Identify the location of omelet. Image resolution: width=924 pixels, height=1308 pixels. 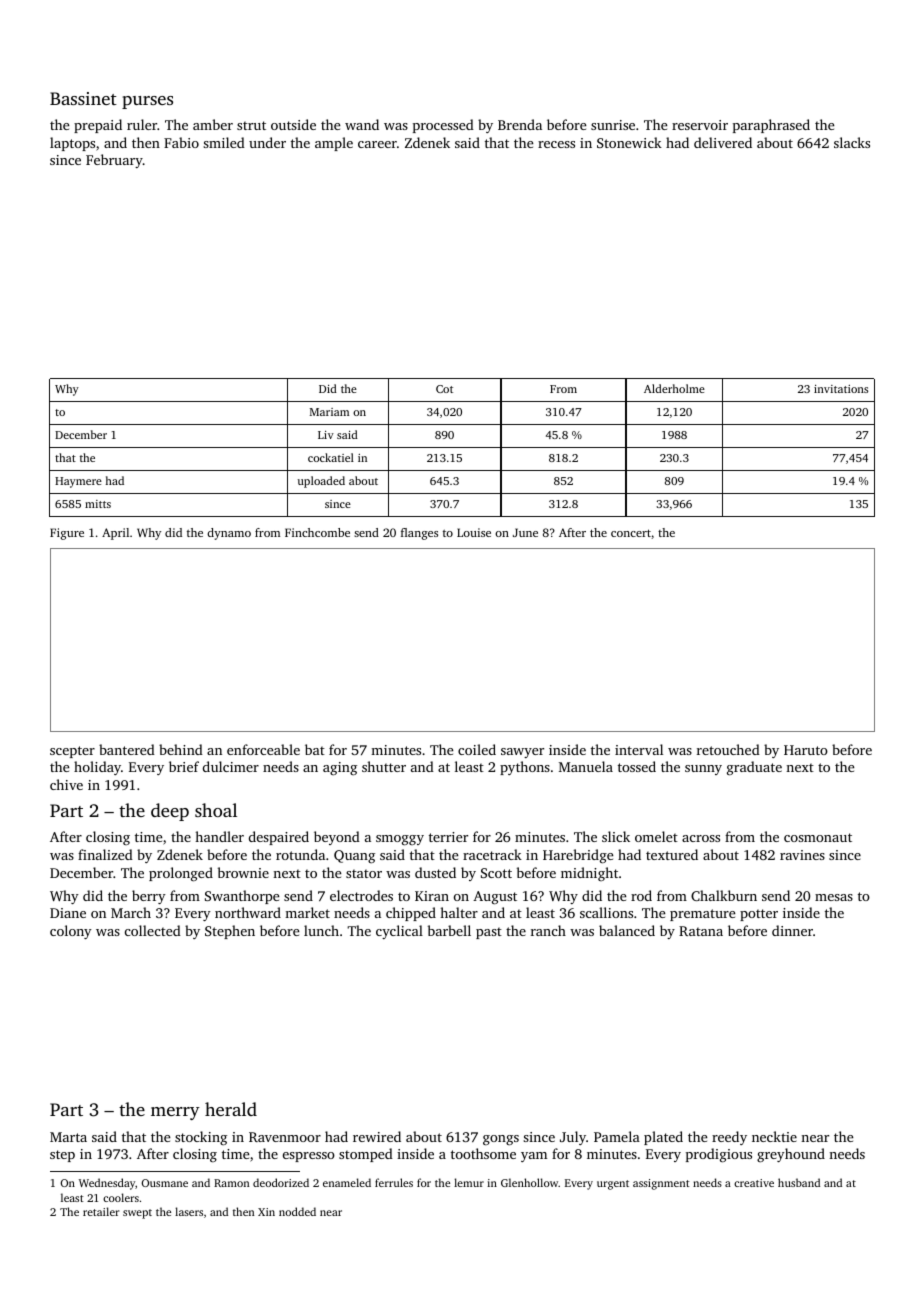
(656, 836).
